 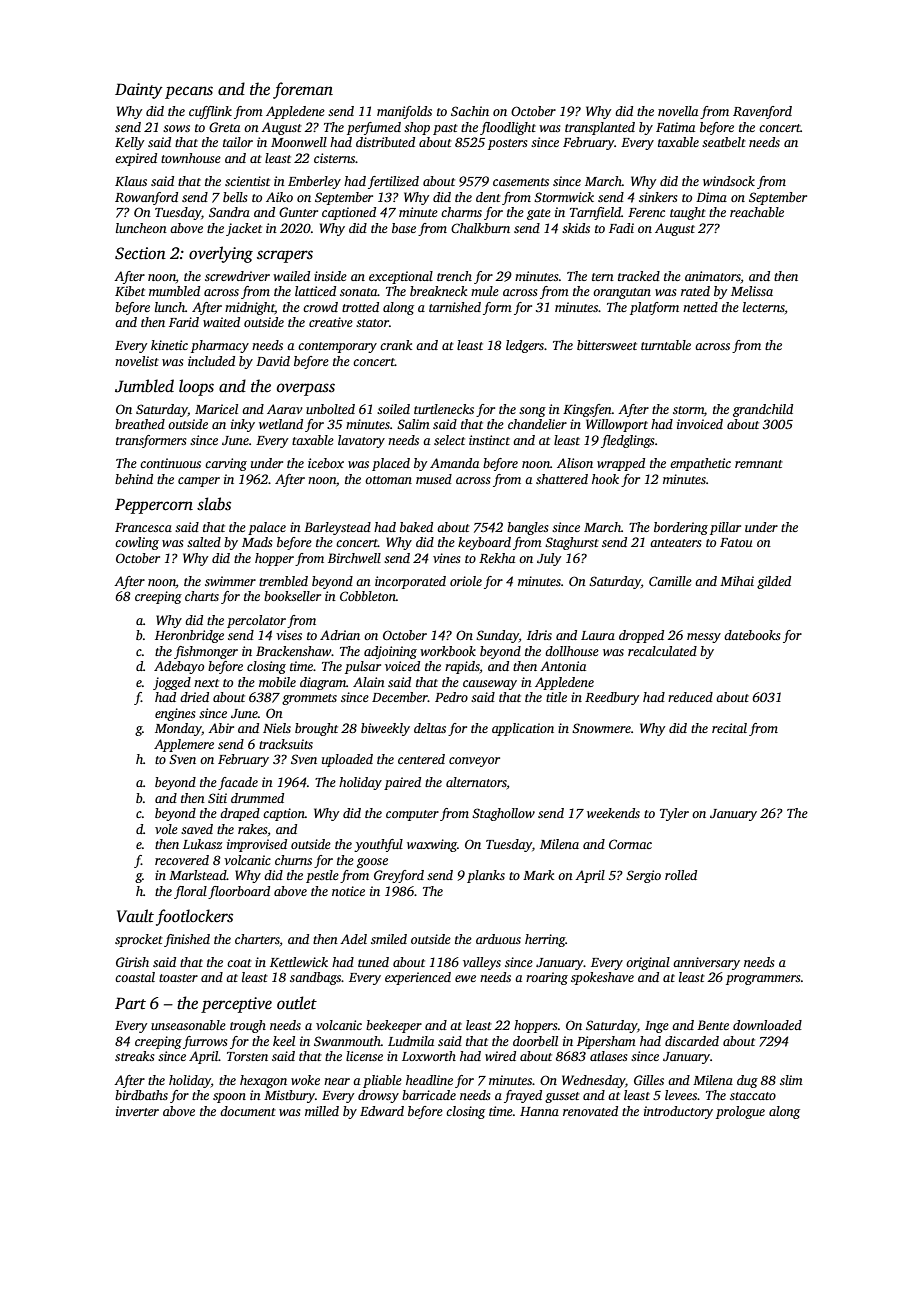 What do you see at coordinates (411, 1041) in the screenshot?
I see `Ludmila` at bounding box center [411, 1041].
